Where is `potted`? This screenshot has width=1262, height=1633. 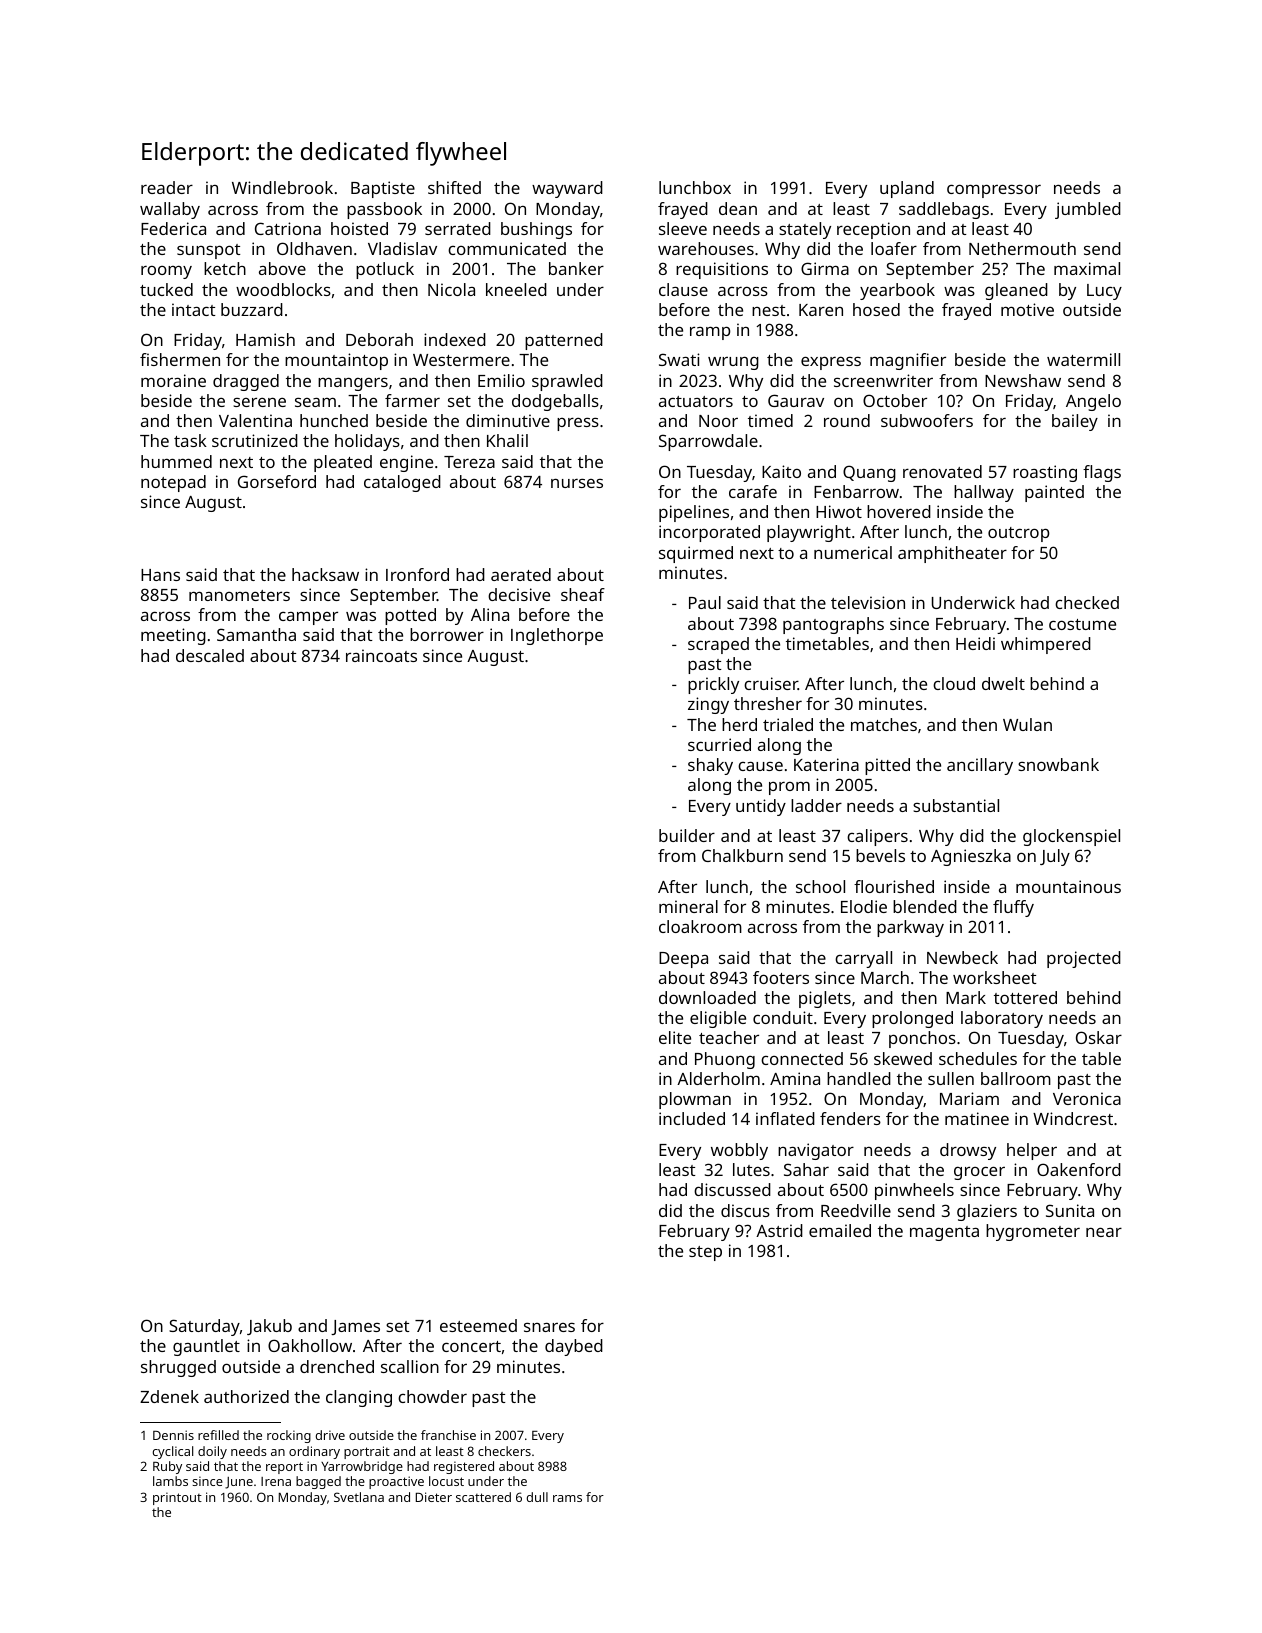 potted is located at coordinates (410, 616).
